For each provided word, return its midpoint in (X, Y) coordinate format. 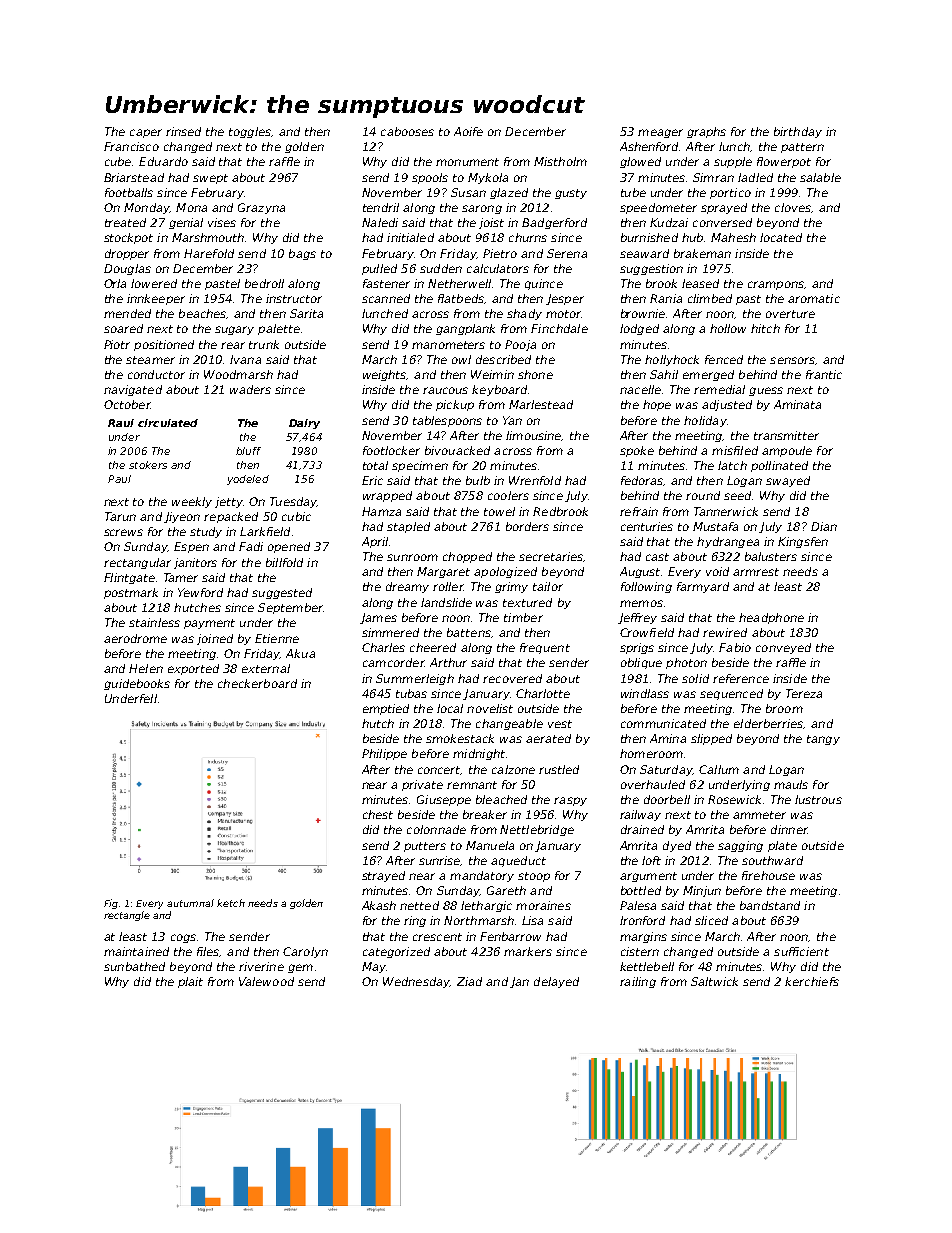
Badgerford (554, 223)
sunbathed (134, 966)
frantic (824, 374)
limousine (534, 436)
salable (820, 177)
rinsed (183, 131)
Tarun (120, 516)
